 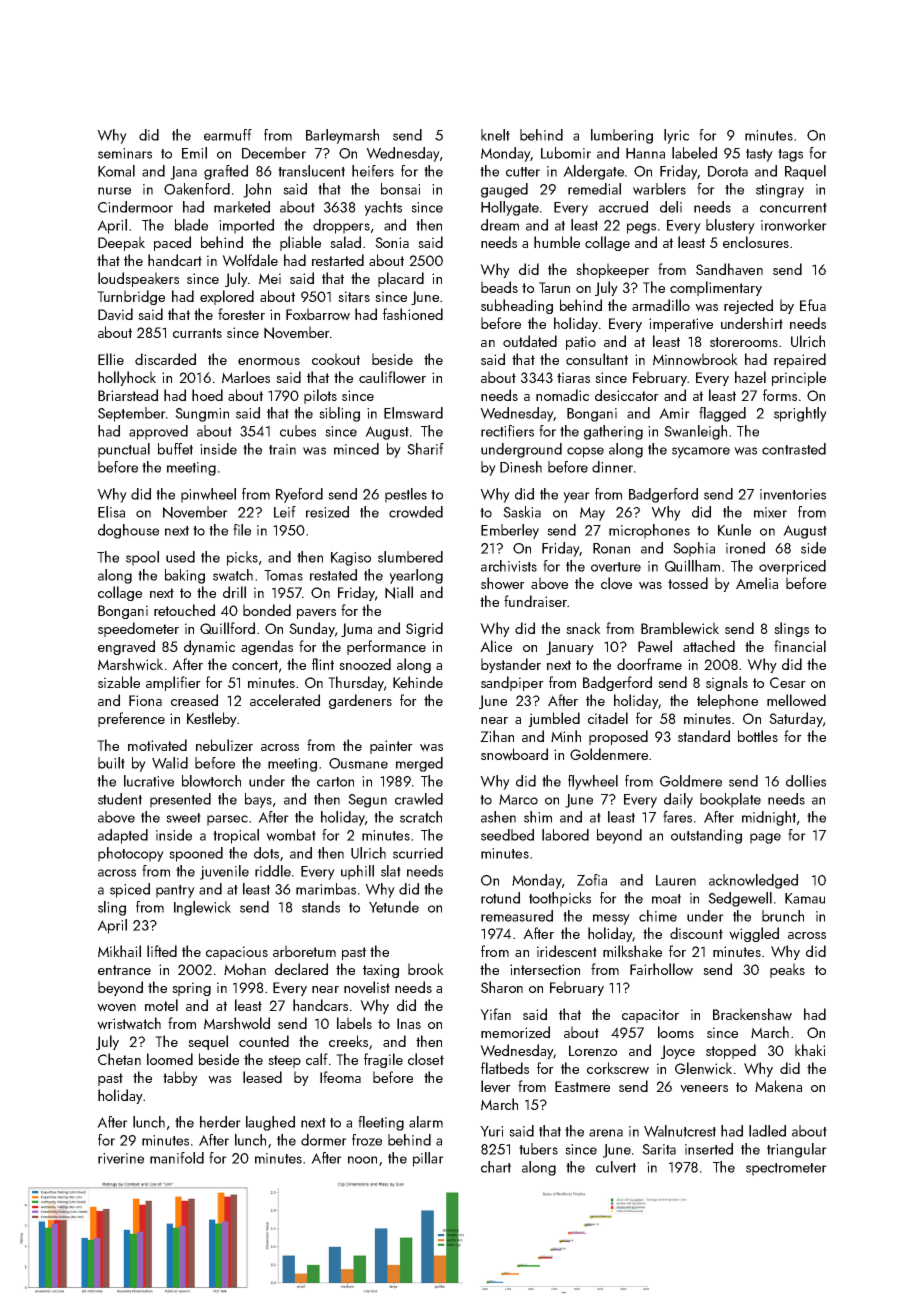 What do you see at coordinates (704, 736) in the screenshot?
I see `standard` at bounding box center [704, 736].
